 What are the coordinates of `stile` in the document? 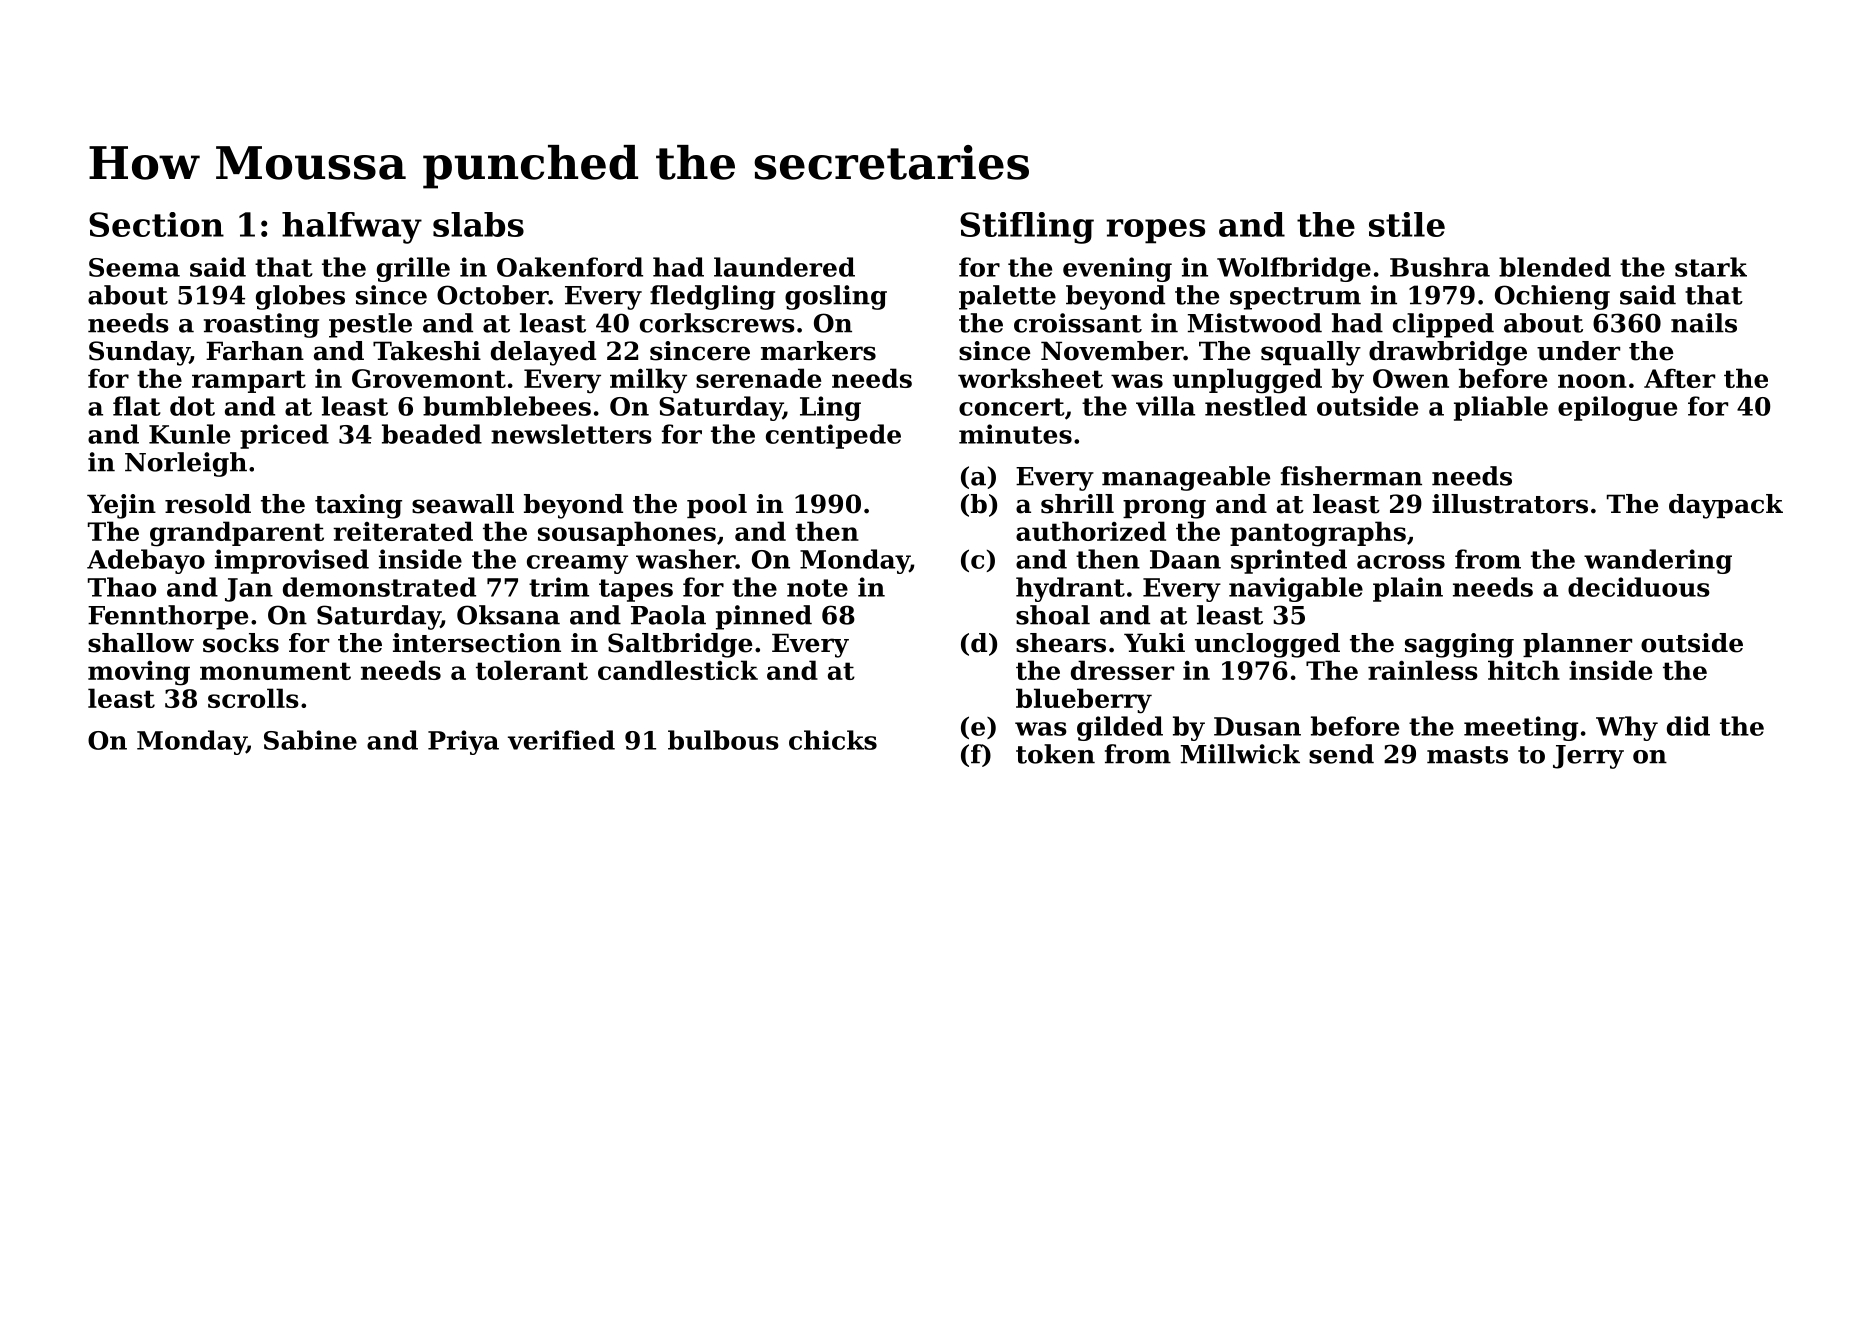 It's located at (1407, 224).
